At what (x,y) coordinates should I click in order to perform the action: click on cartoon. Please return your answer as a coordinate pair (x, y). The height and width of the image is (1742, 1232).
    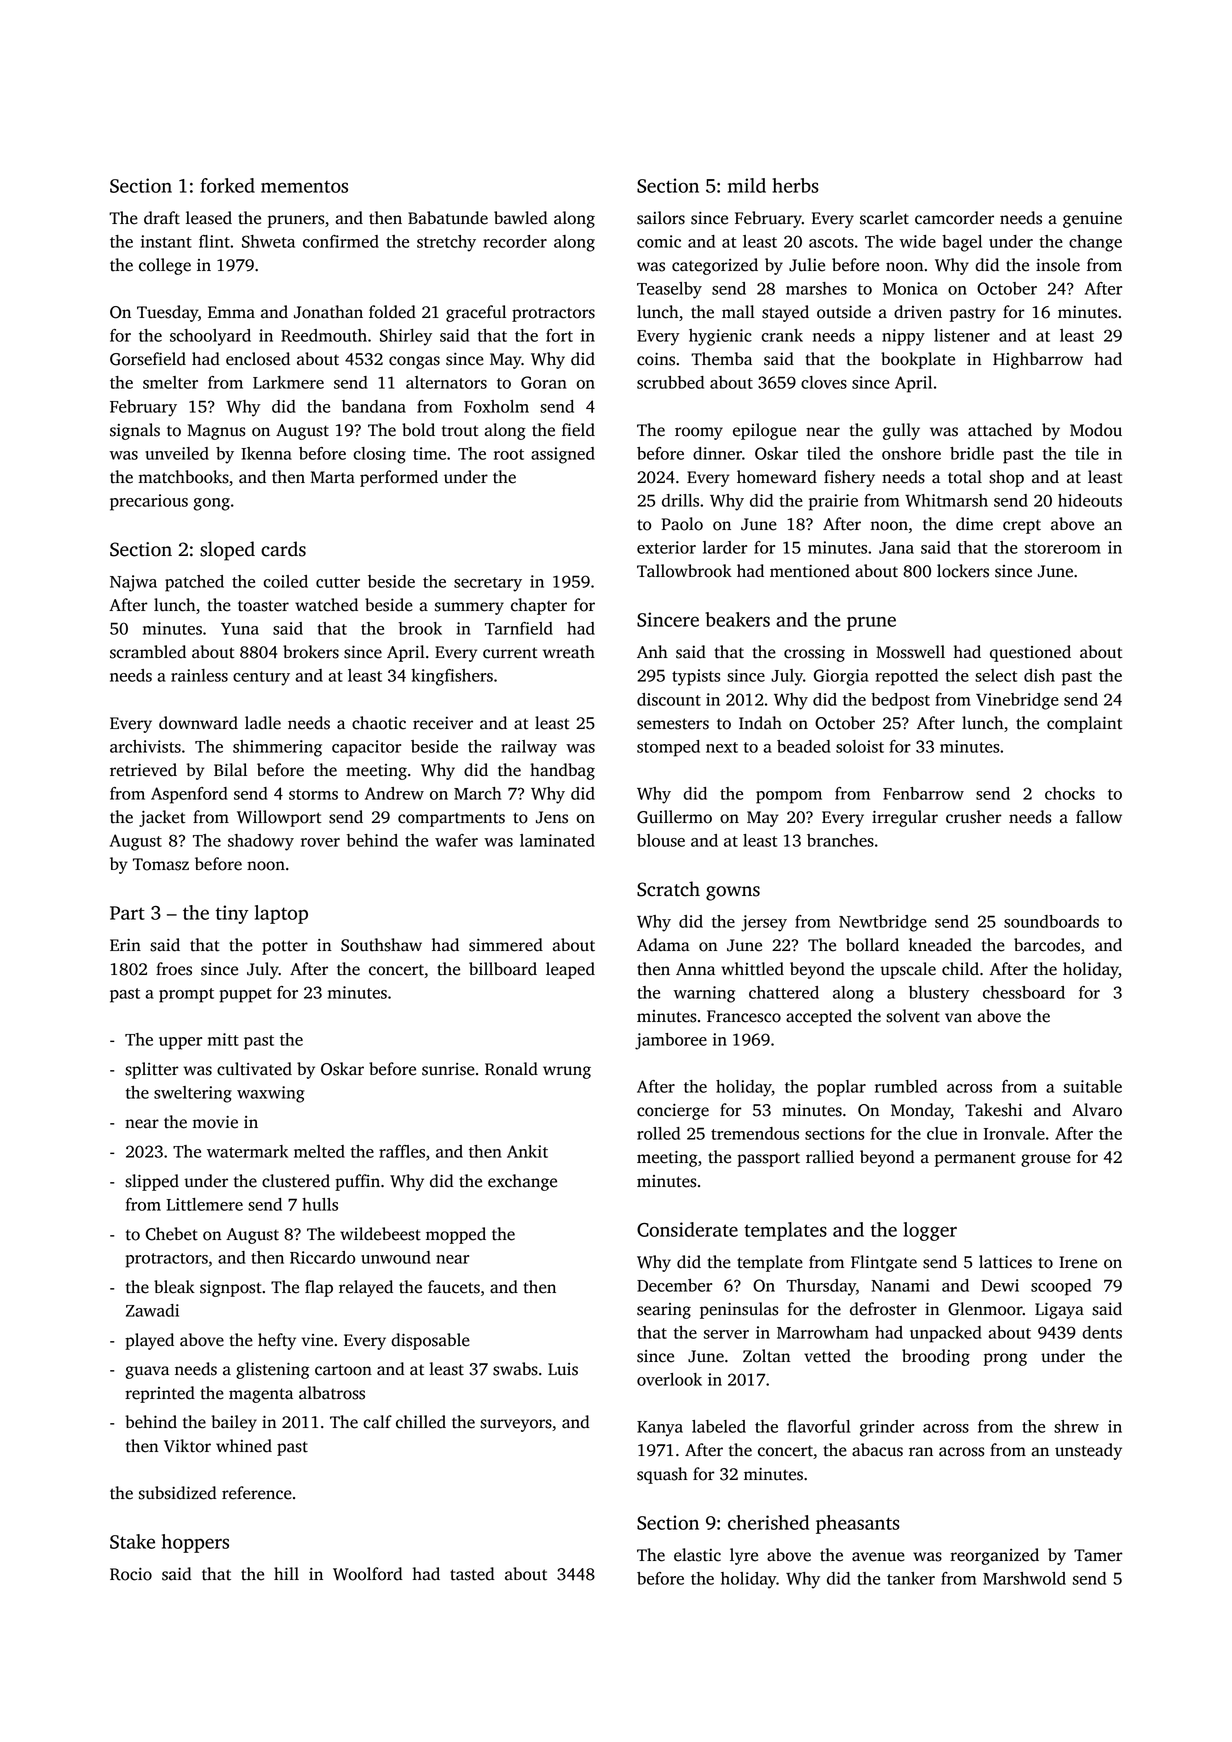
    Looking at the image, I should click on (343, 1370).
